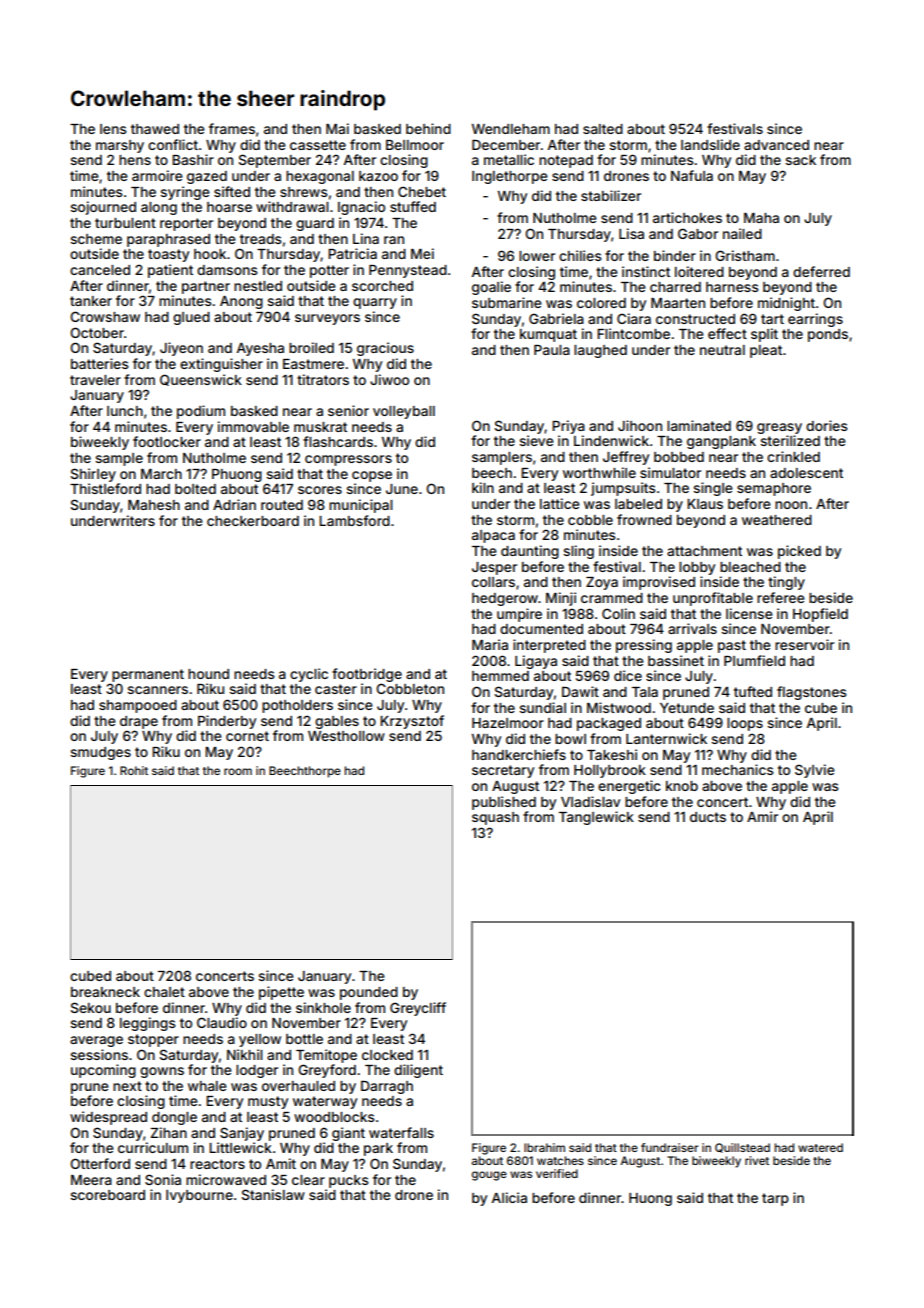  What do you see at coordinates (367, 675) in the screenshot?
I see `footbridge` at bounding box center [367, 675].
